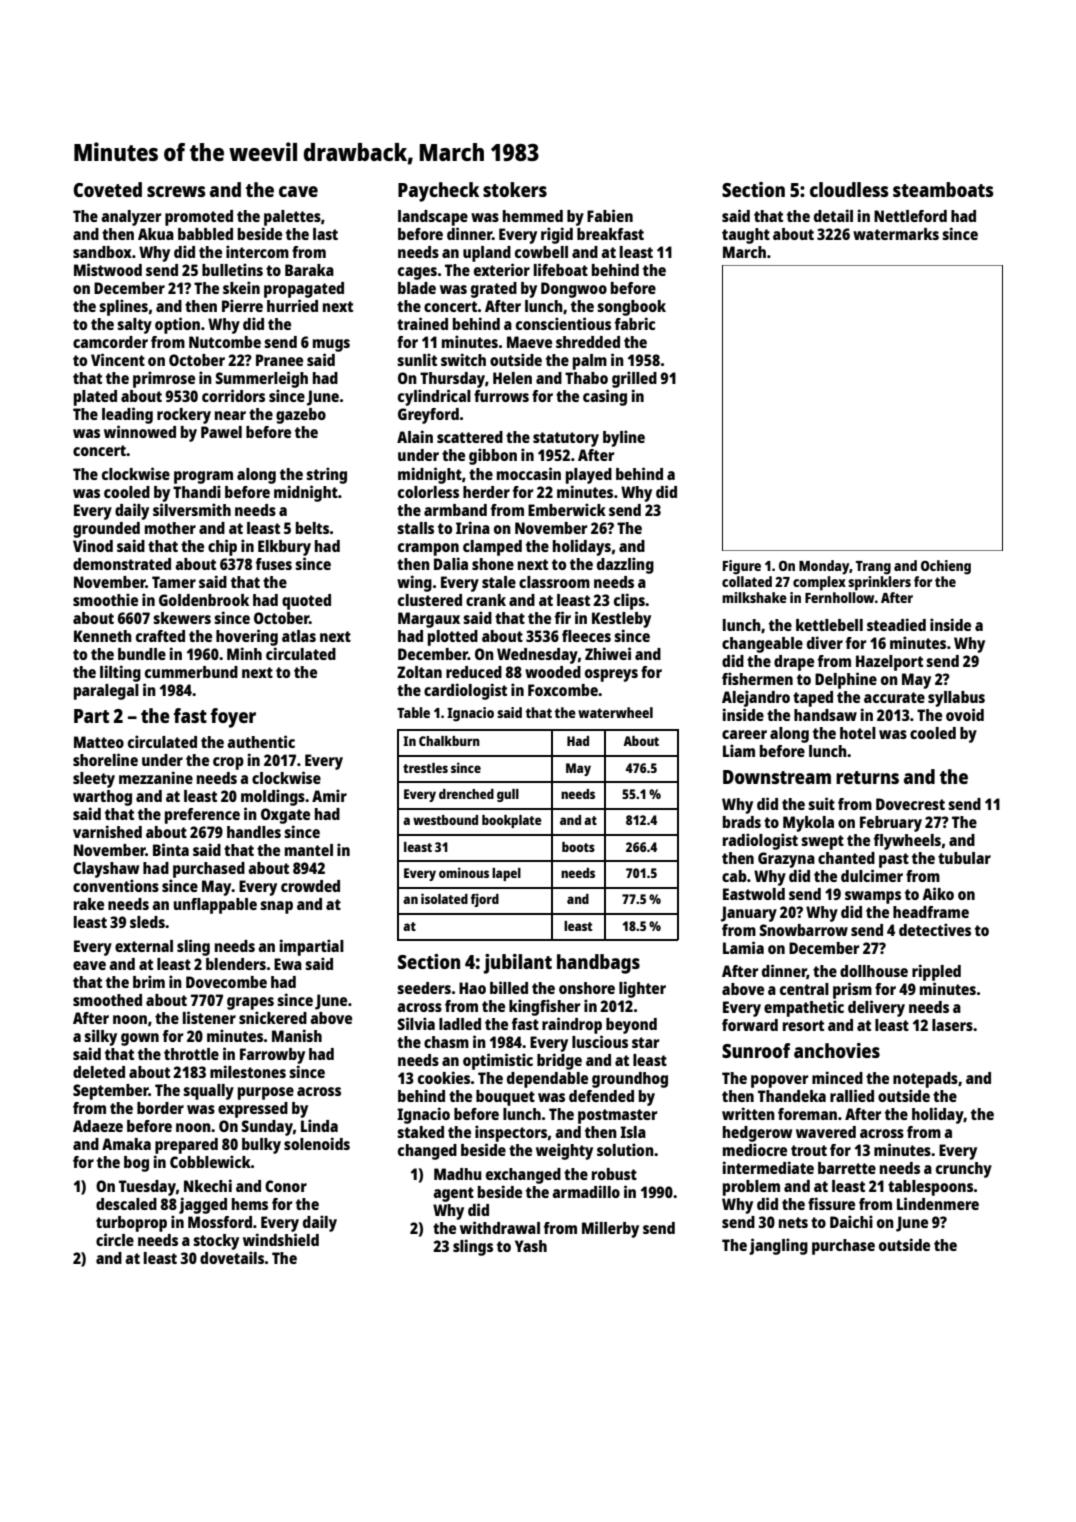 The image size is (1076, 1522). What do you see at coordinates (107, 1000) in the screenshot?
I see `smoothed` at bounding box center [107, 1000].
